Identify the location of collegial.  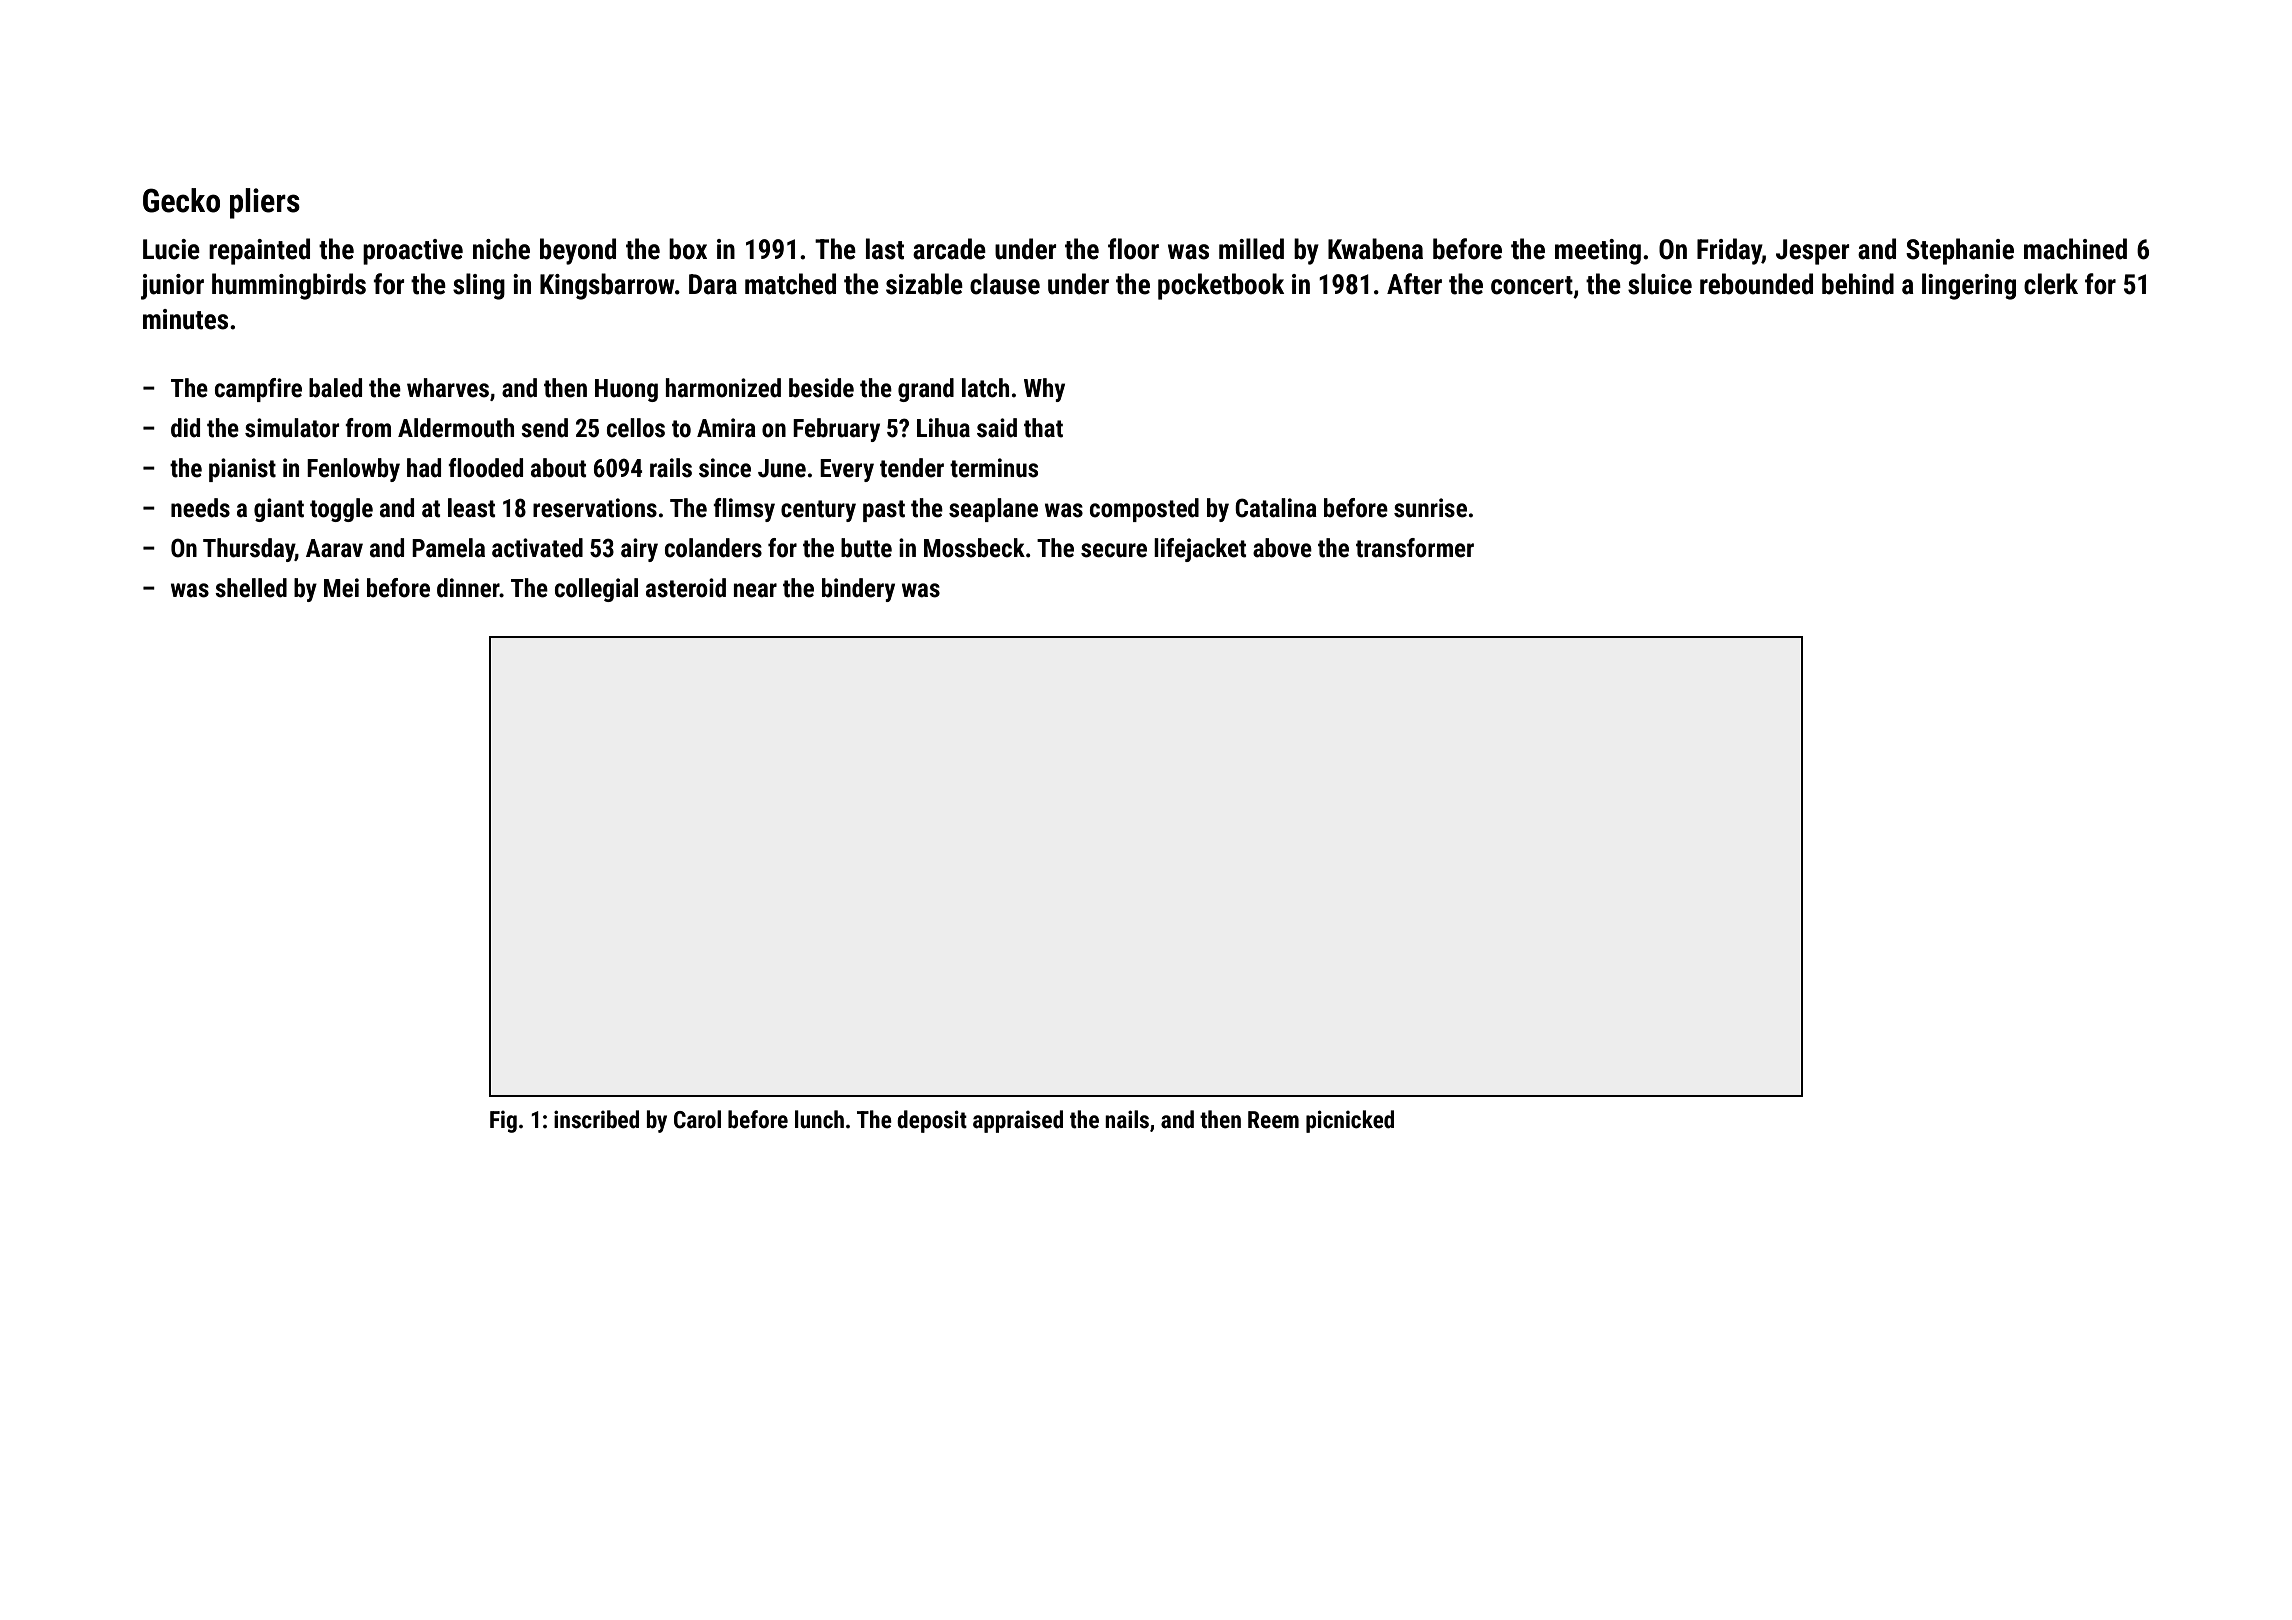
(596, 590).
